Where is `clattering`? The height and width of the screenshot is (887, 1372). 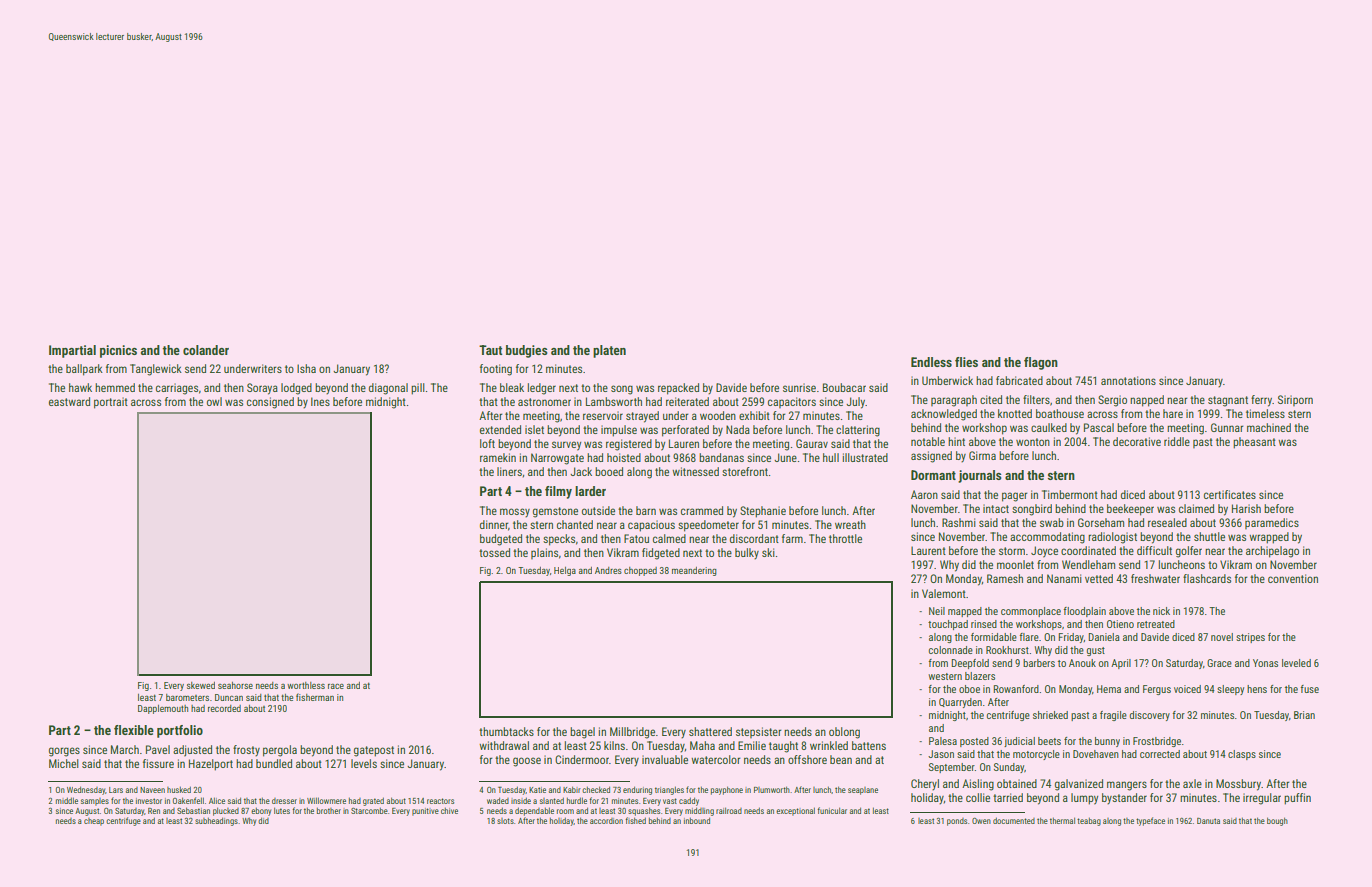
clattering is located at coordinates (858, 431).
